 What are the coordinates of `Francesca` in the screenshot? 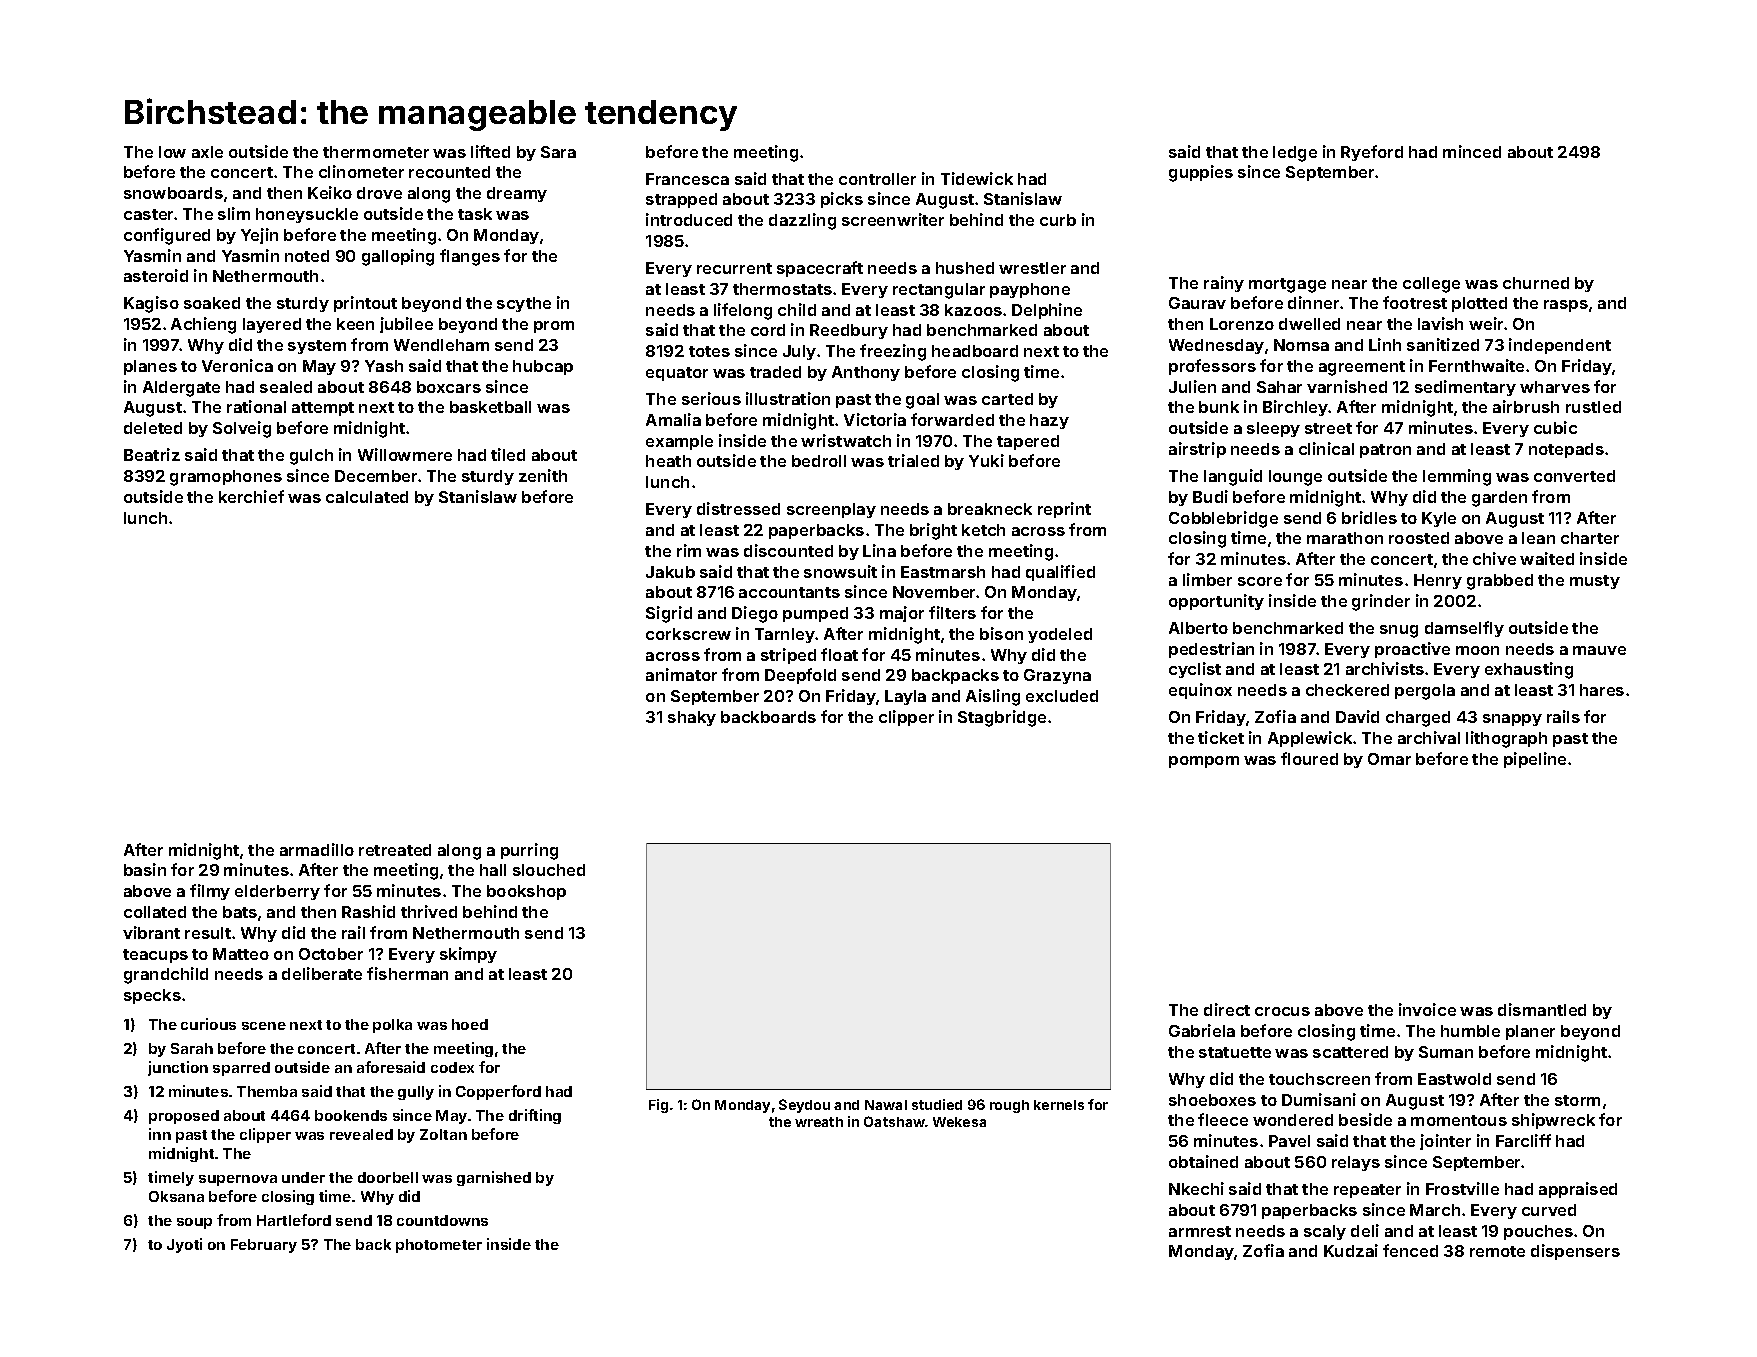 It's located at (687, 179).
